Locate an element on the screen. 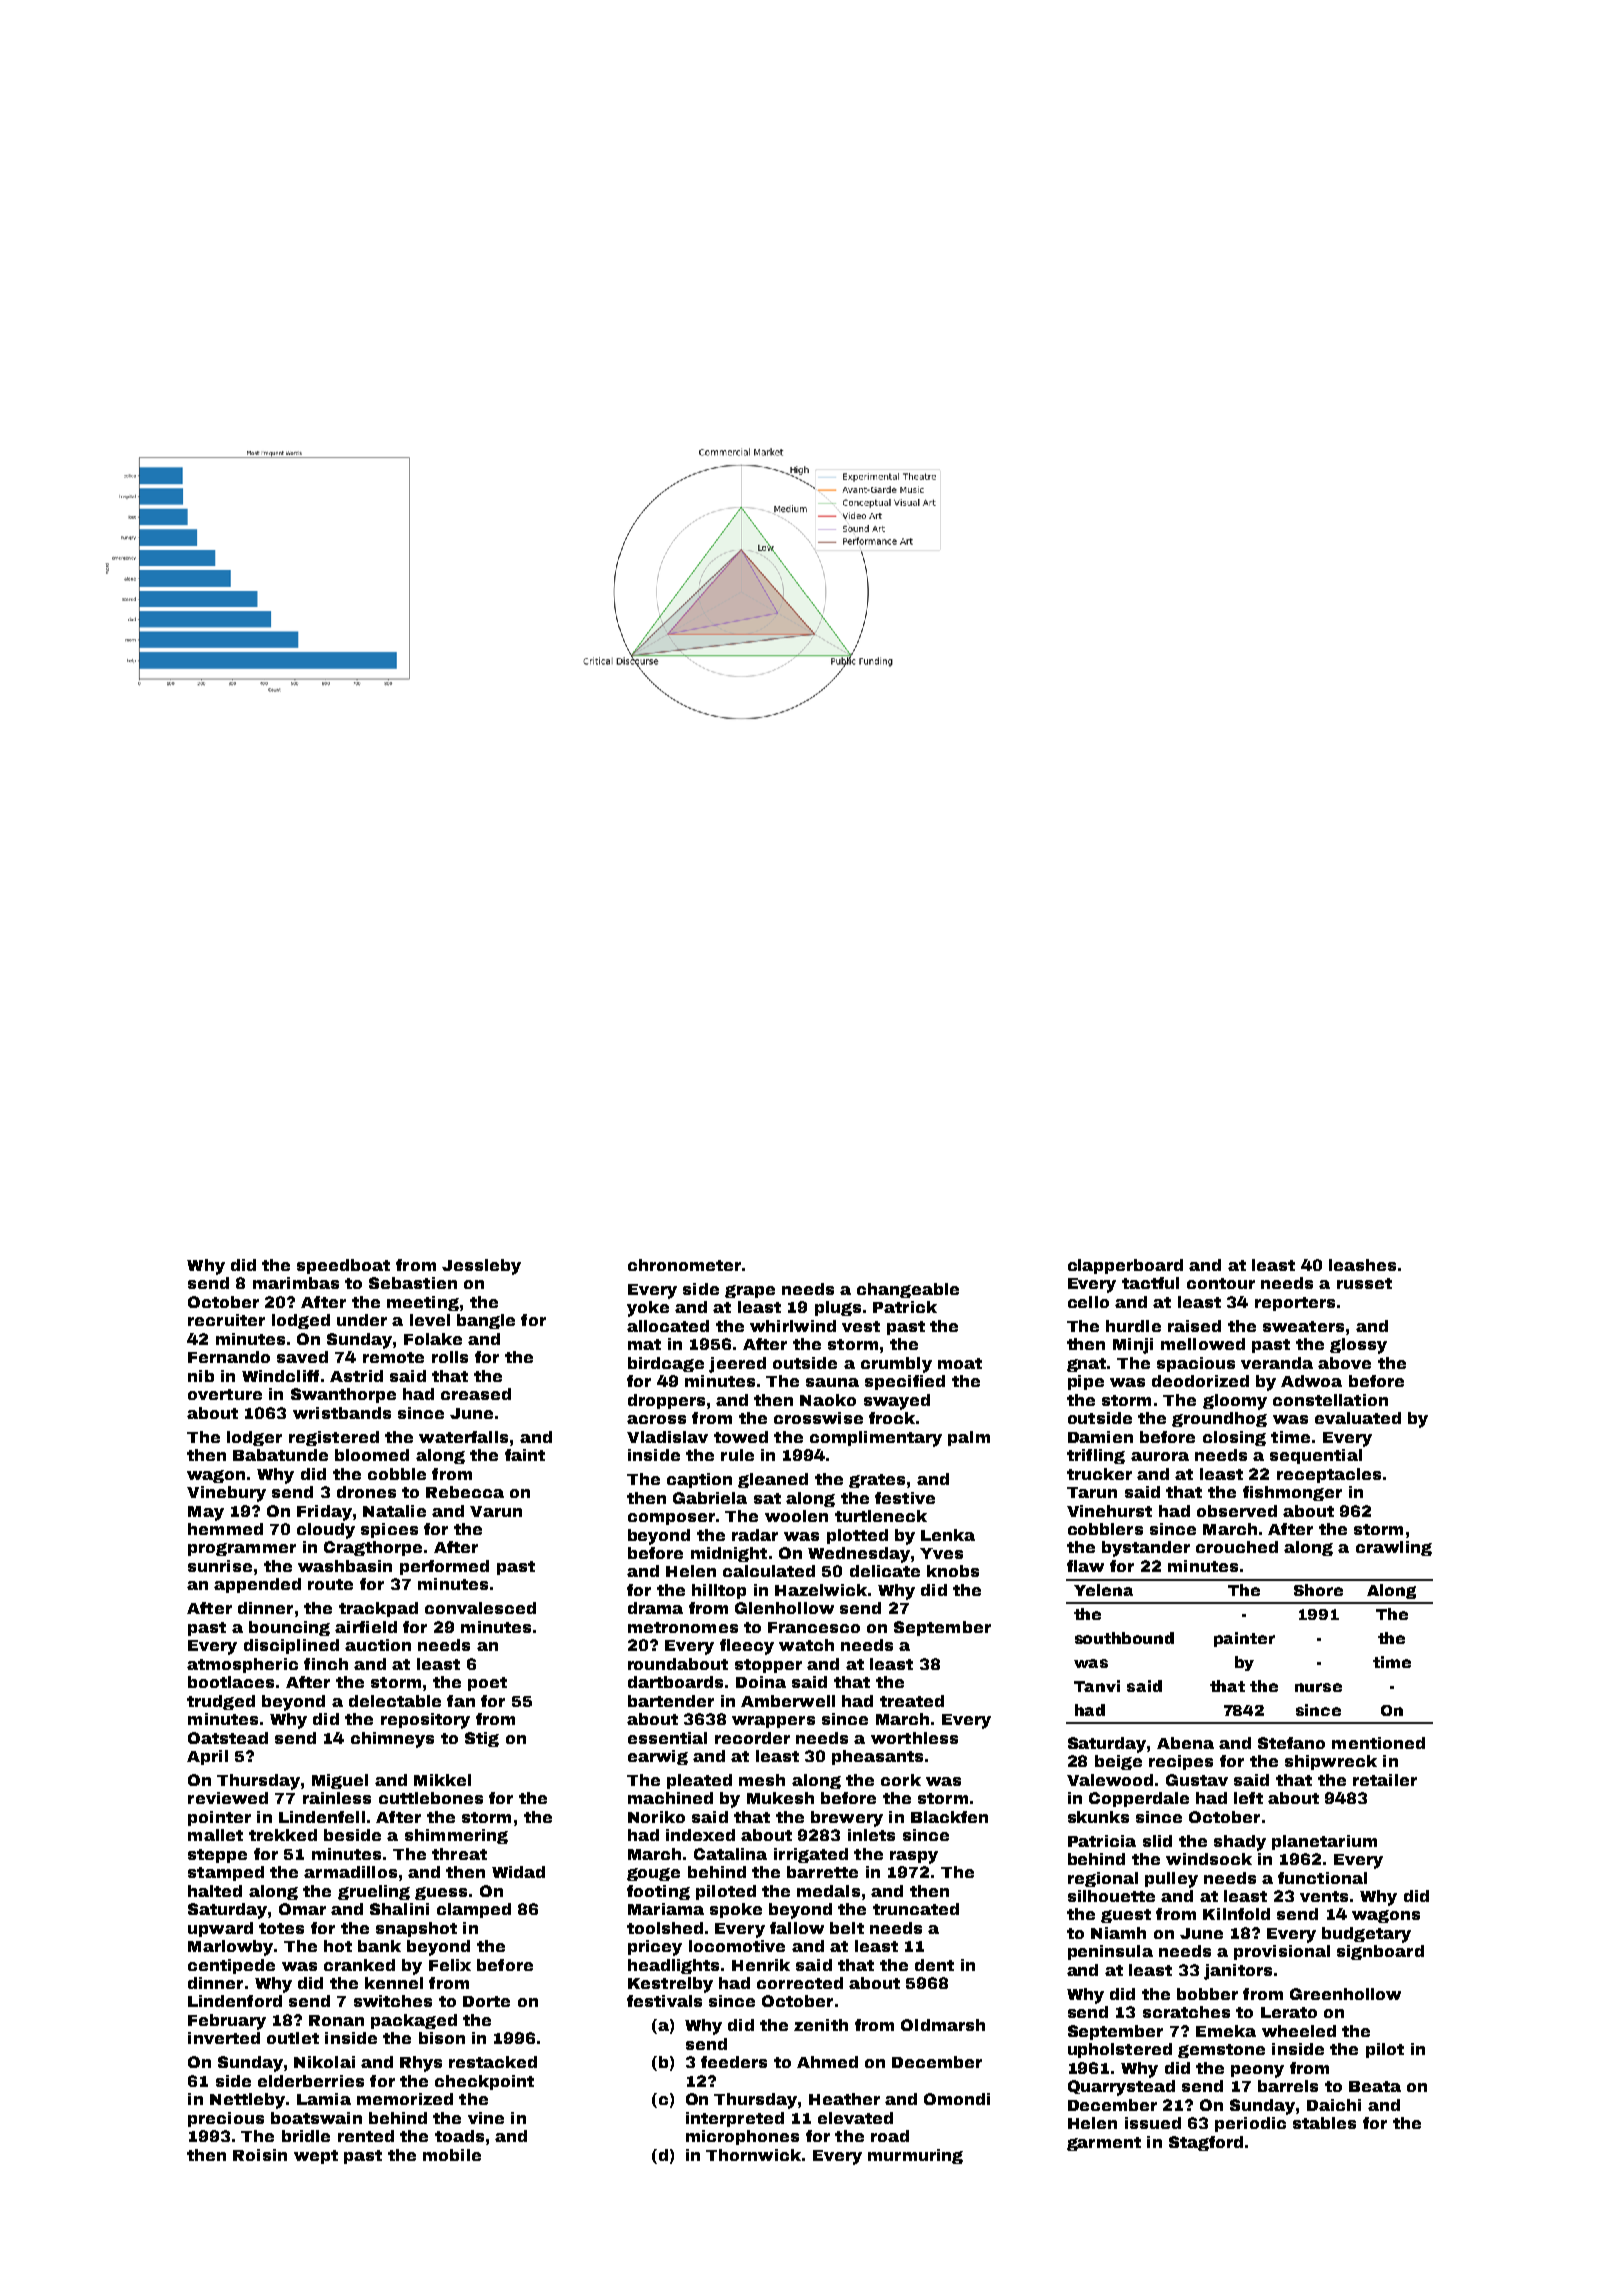 The image size is (1620, 2292). Shore is located at coordinates (1318, 1590).
